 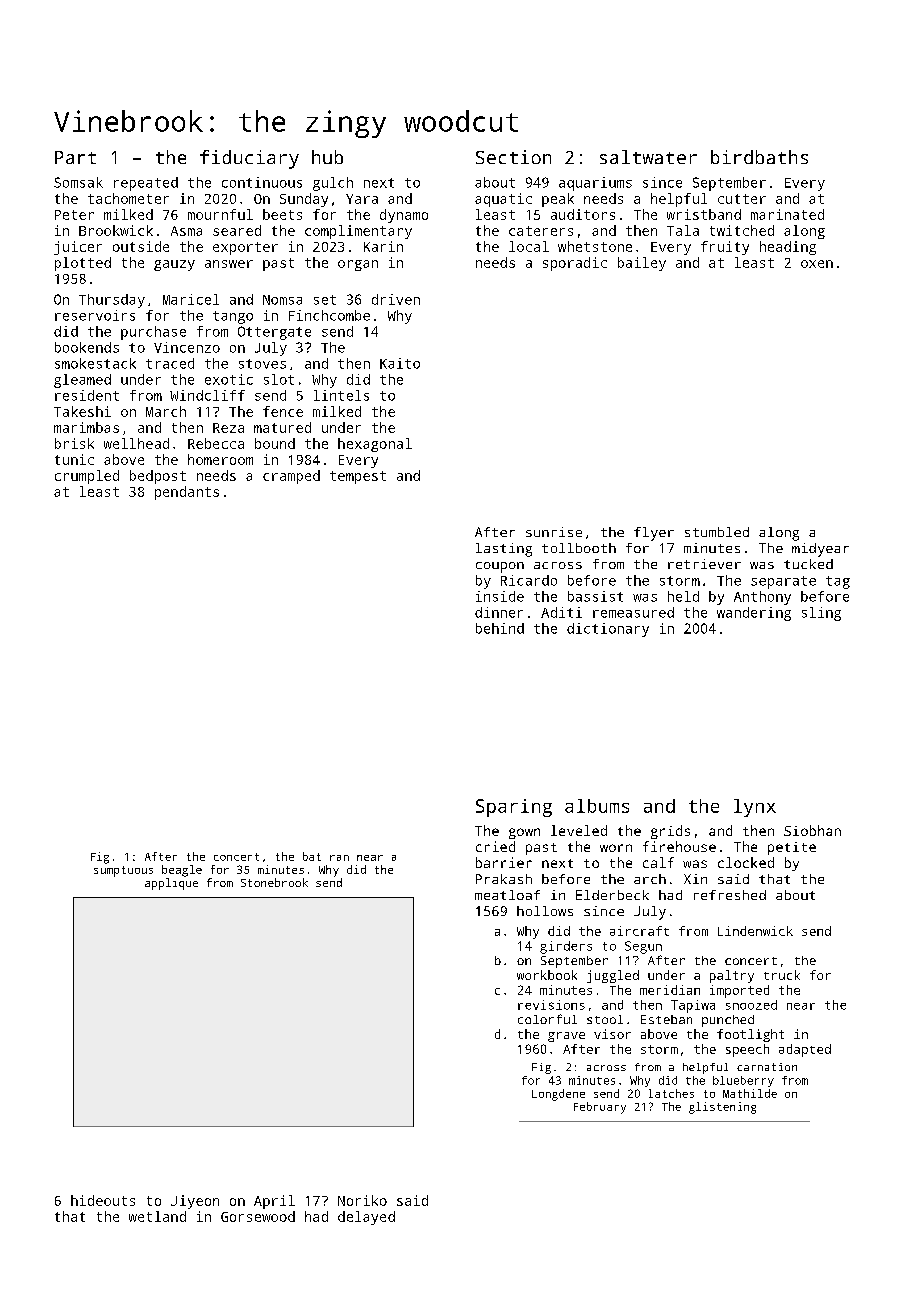 I want to click on birdbaths, so click(x=759, y=157).
